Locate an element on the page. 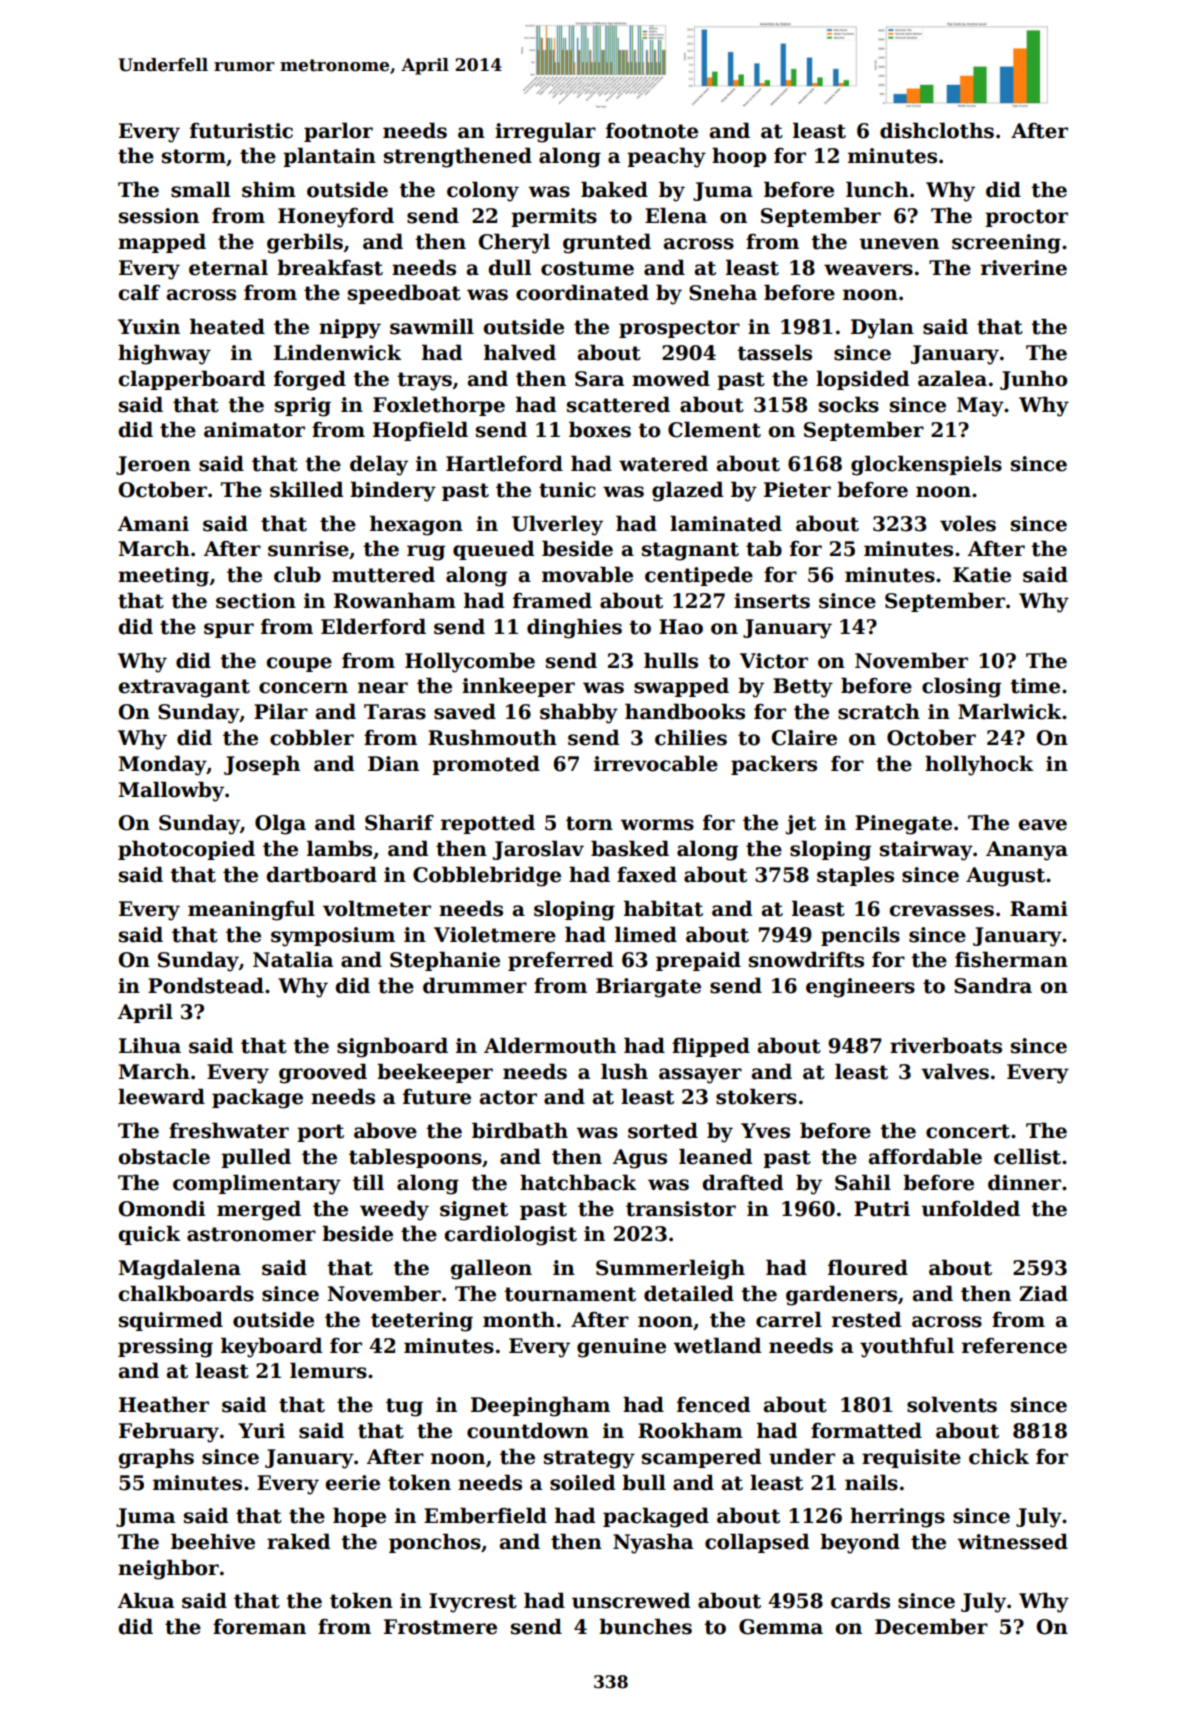 This image has width=1186, height=1718. raked is located at coordinates (298, 1541).
